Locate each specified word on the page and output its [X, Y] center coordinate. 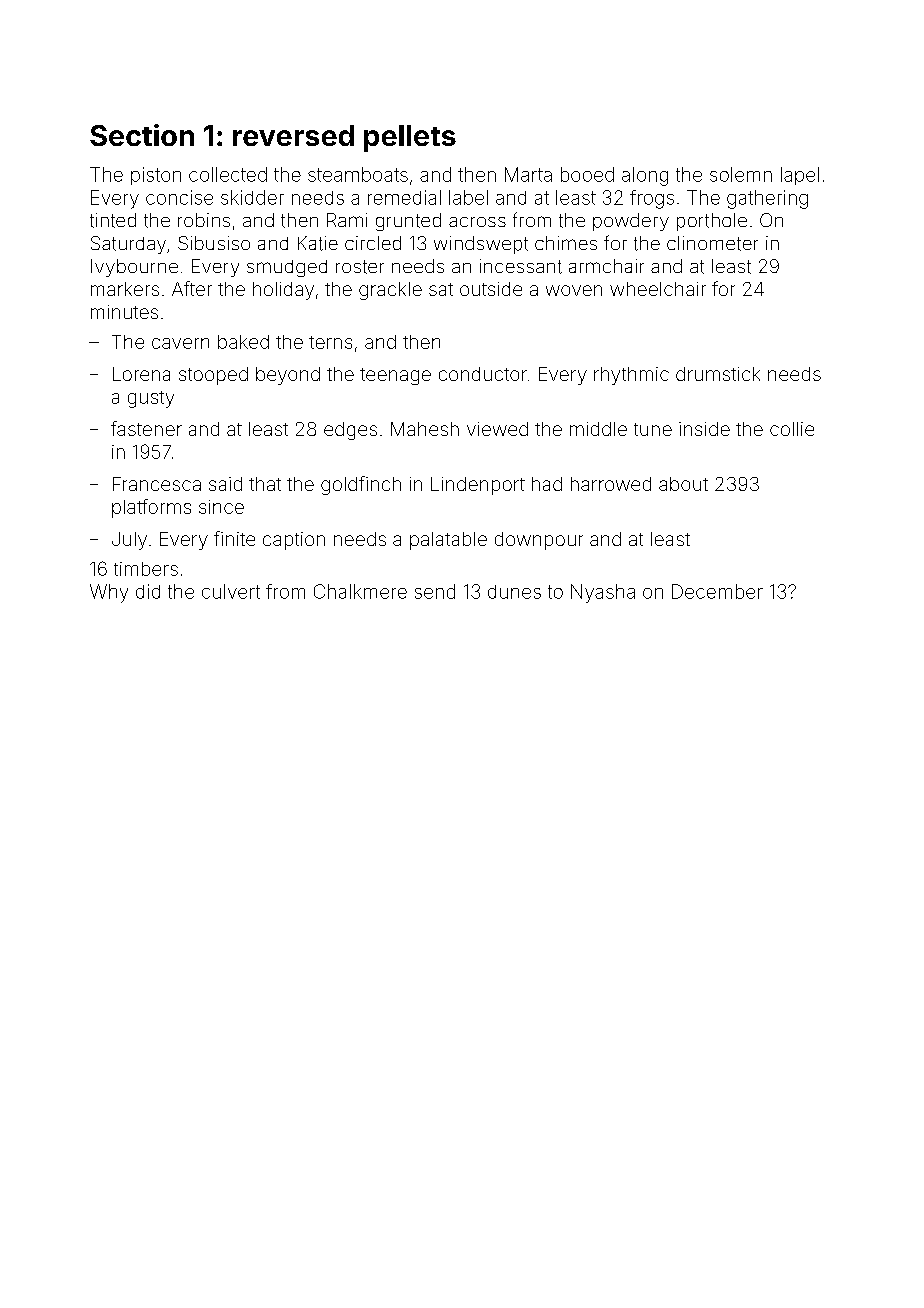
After [192, 288]
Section [142, 135]
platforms [151, 508]
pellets [410, 138]
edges [350, 431]
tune [653, 429]
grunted [408, 222]
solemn [741, 174]
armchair [606, 266]
